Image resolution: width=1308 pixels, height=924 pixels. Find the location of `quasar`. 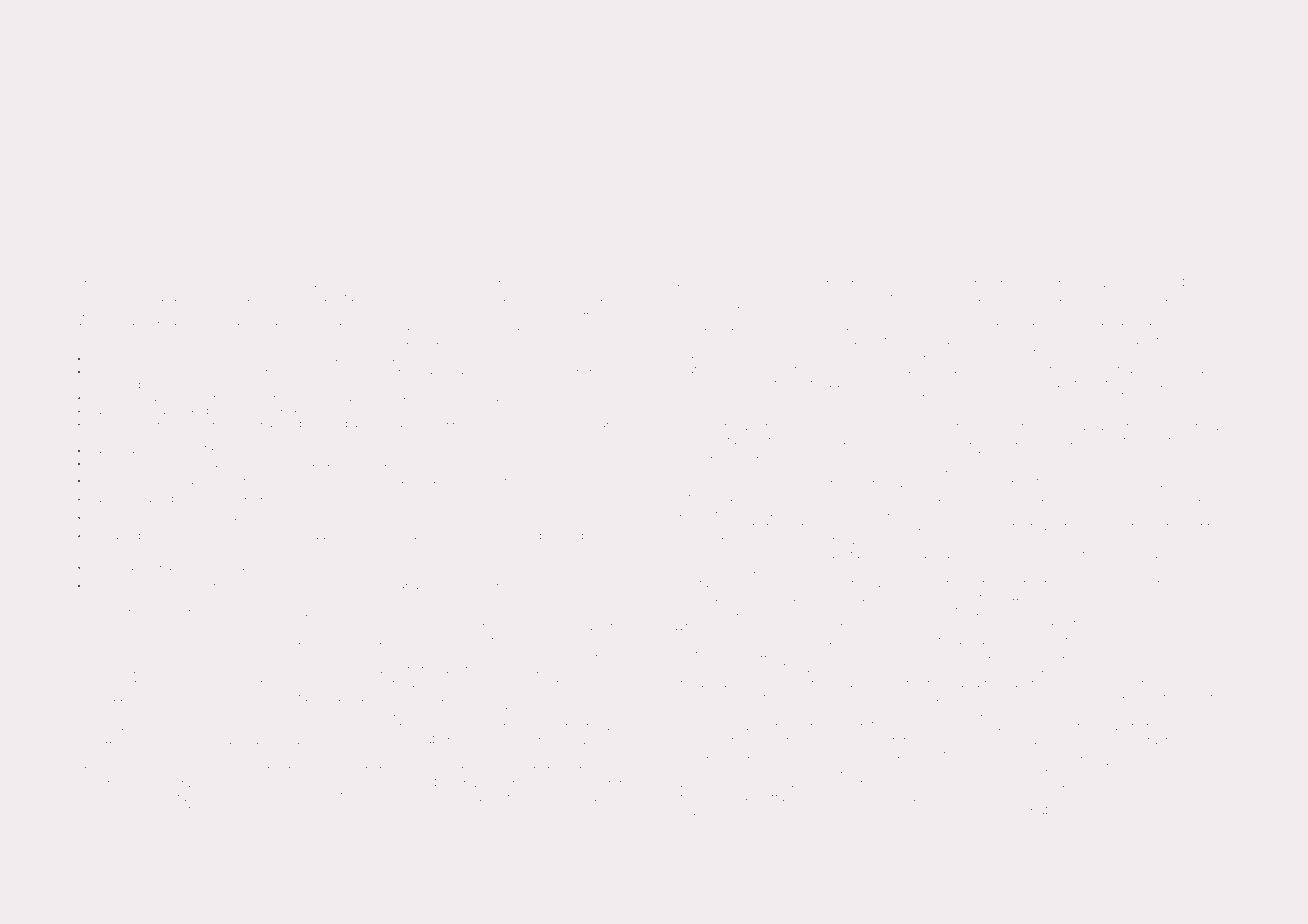

quasar is located at coordinates (1115, 727).
